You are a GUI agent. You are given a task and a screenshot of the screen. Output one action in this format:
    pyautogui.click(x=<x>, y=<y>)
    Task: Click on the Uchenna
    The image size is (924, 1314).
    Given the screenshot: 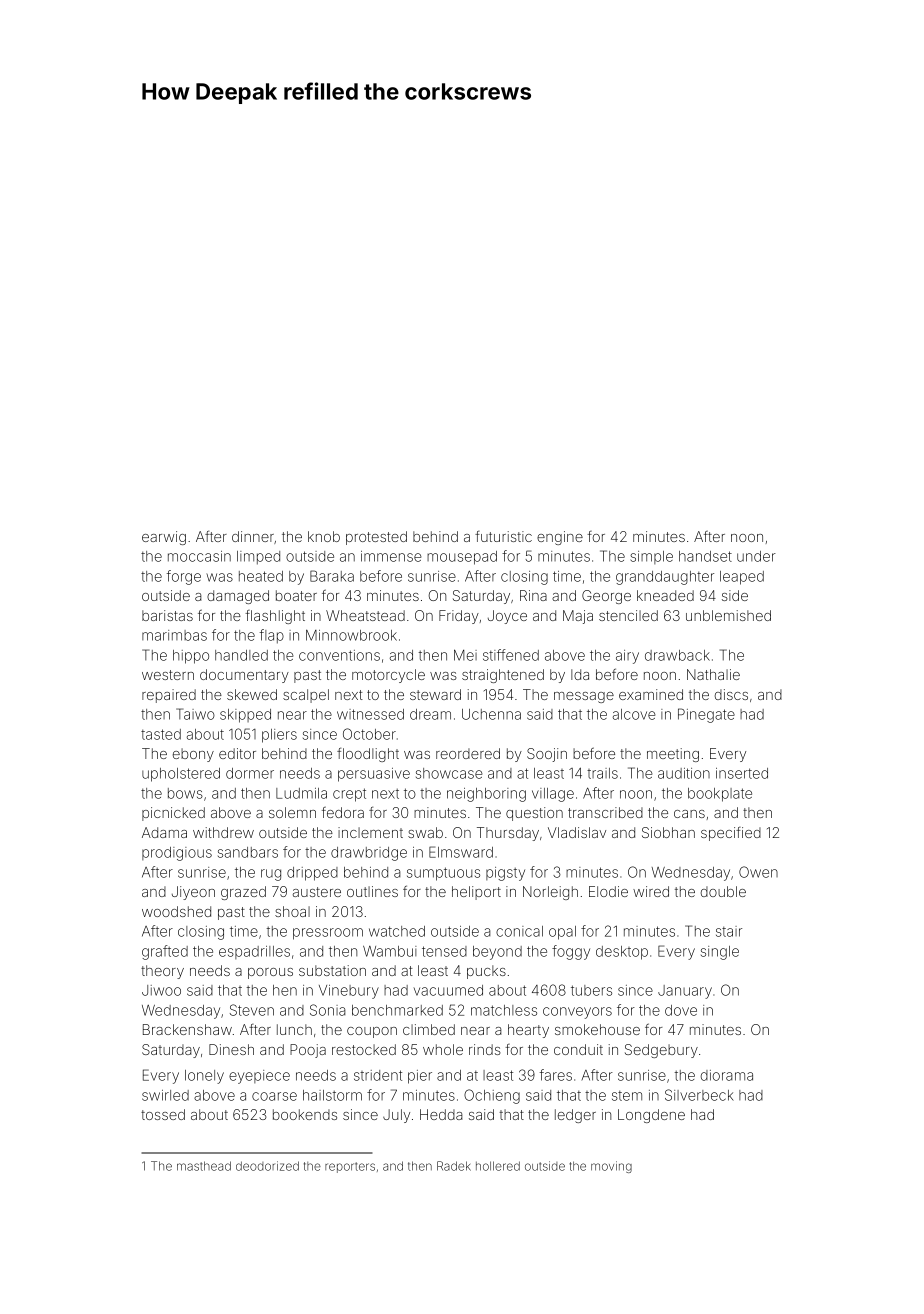 What is the action you would take?
    pyautogui.click(x=491, y=714)
